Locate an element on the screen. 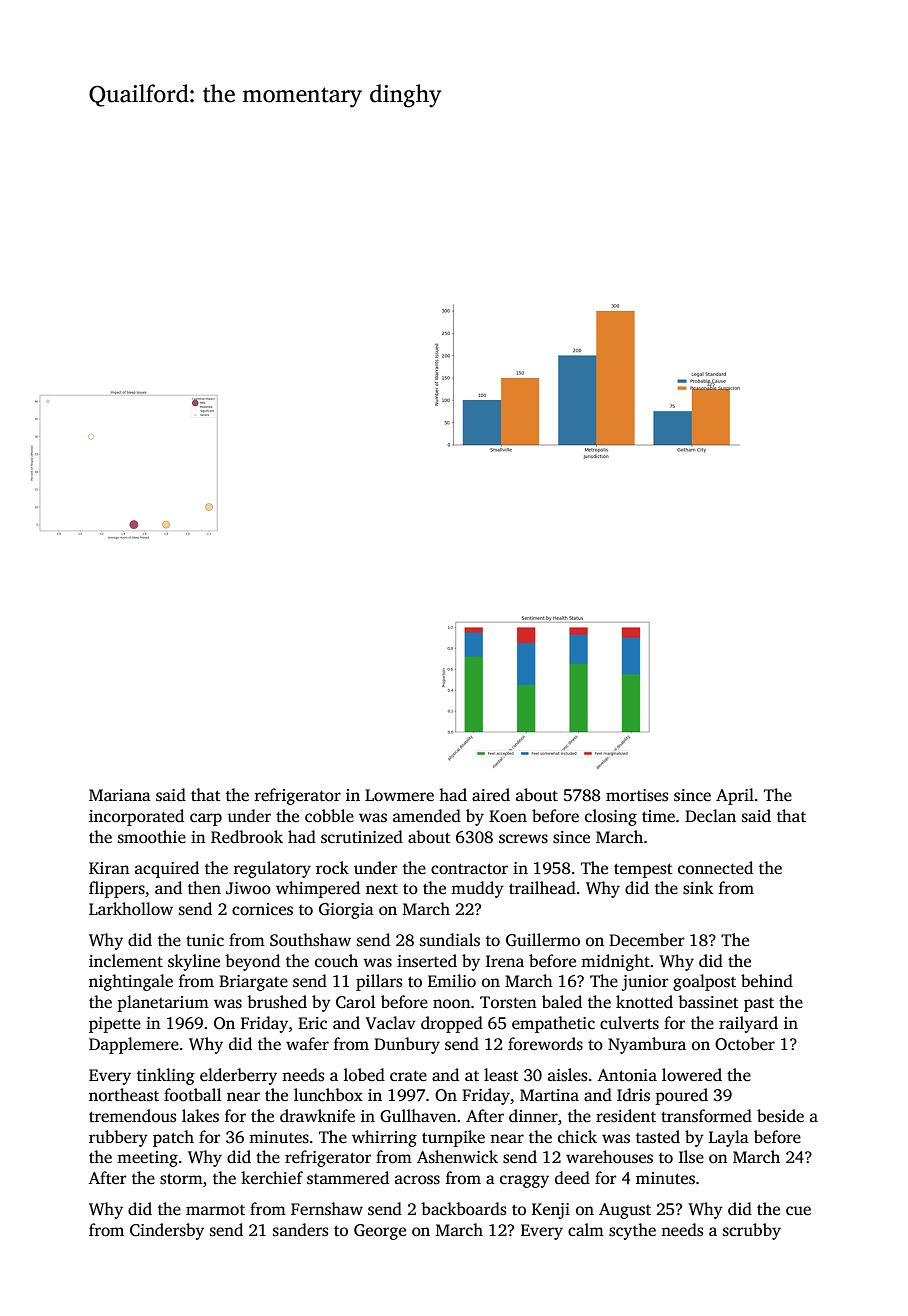 The height and width of the screenshot is (1316, 908). storm is located at coordinates (181, 1179).
